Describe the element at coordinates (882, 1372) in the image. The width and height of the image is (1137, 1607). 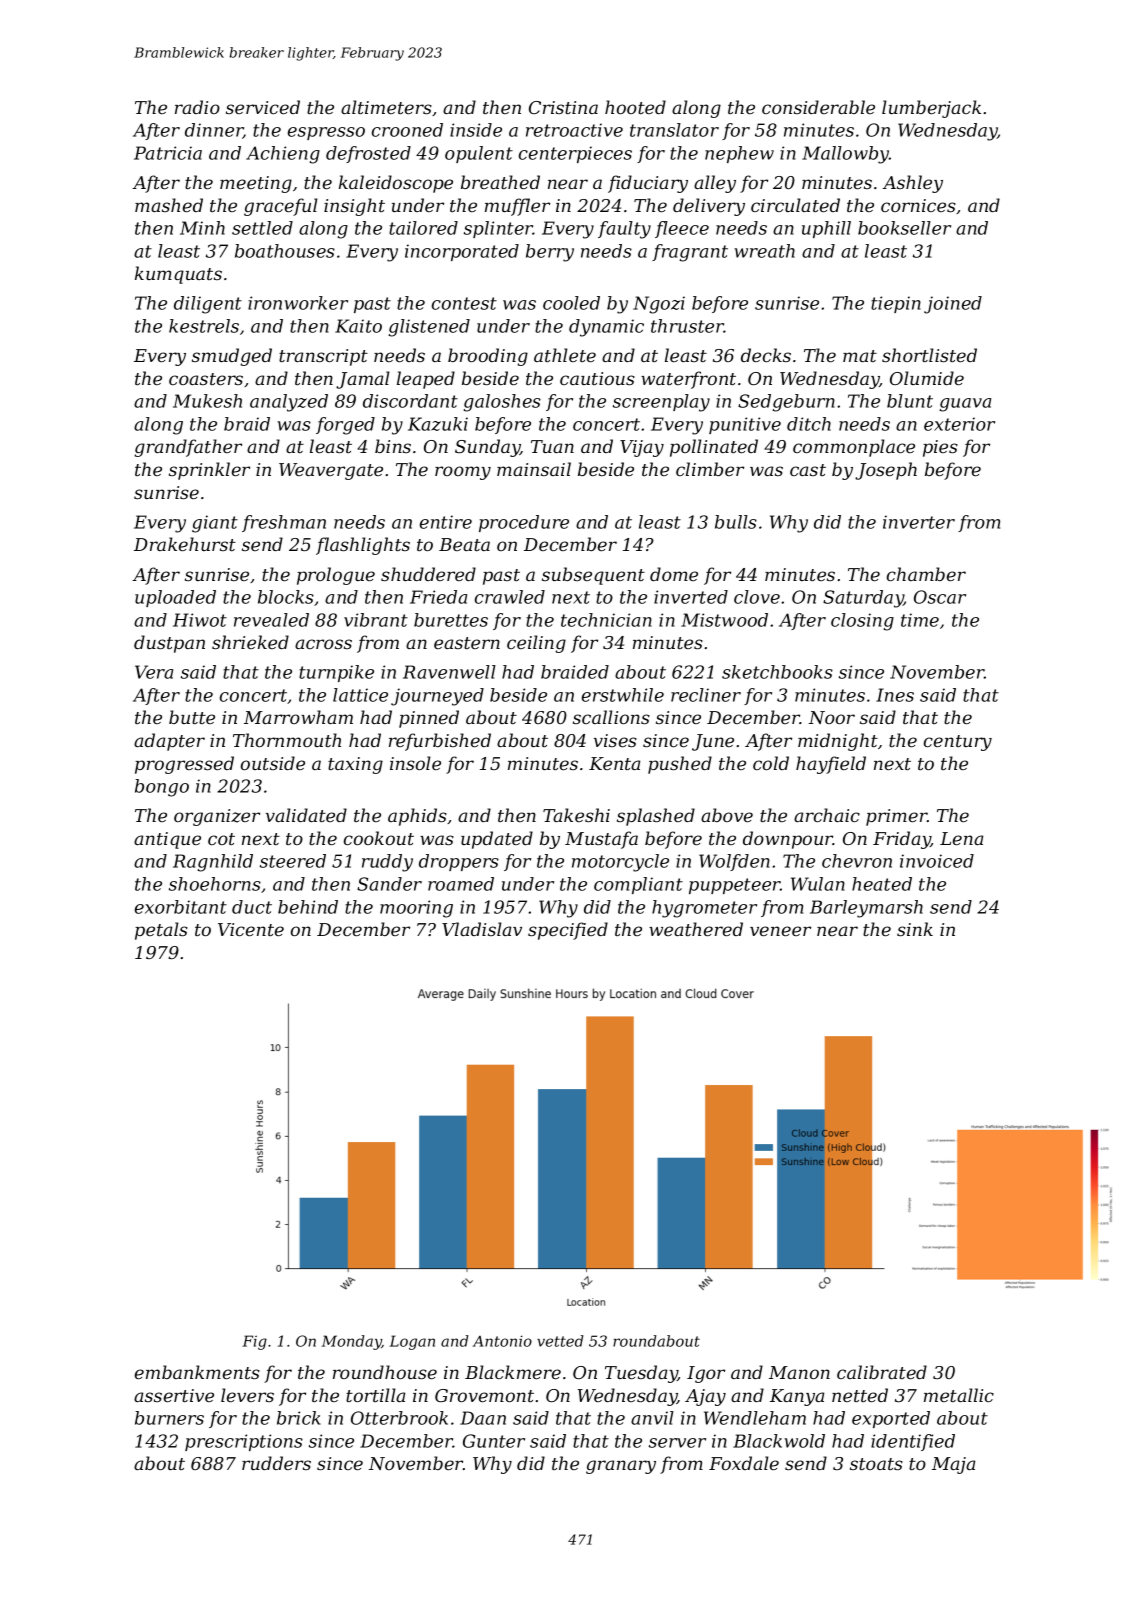
I see `calibrated` at that location.
